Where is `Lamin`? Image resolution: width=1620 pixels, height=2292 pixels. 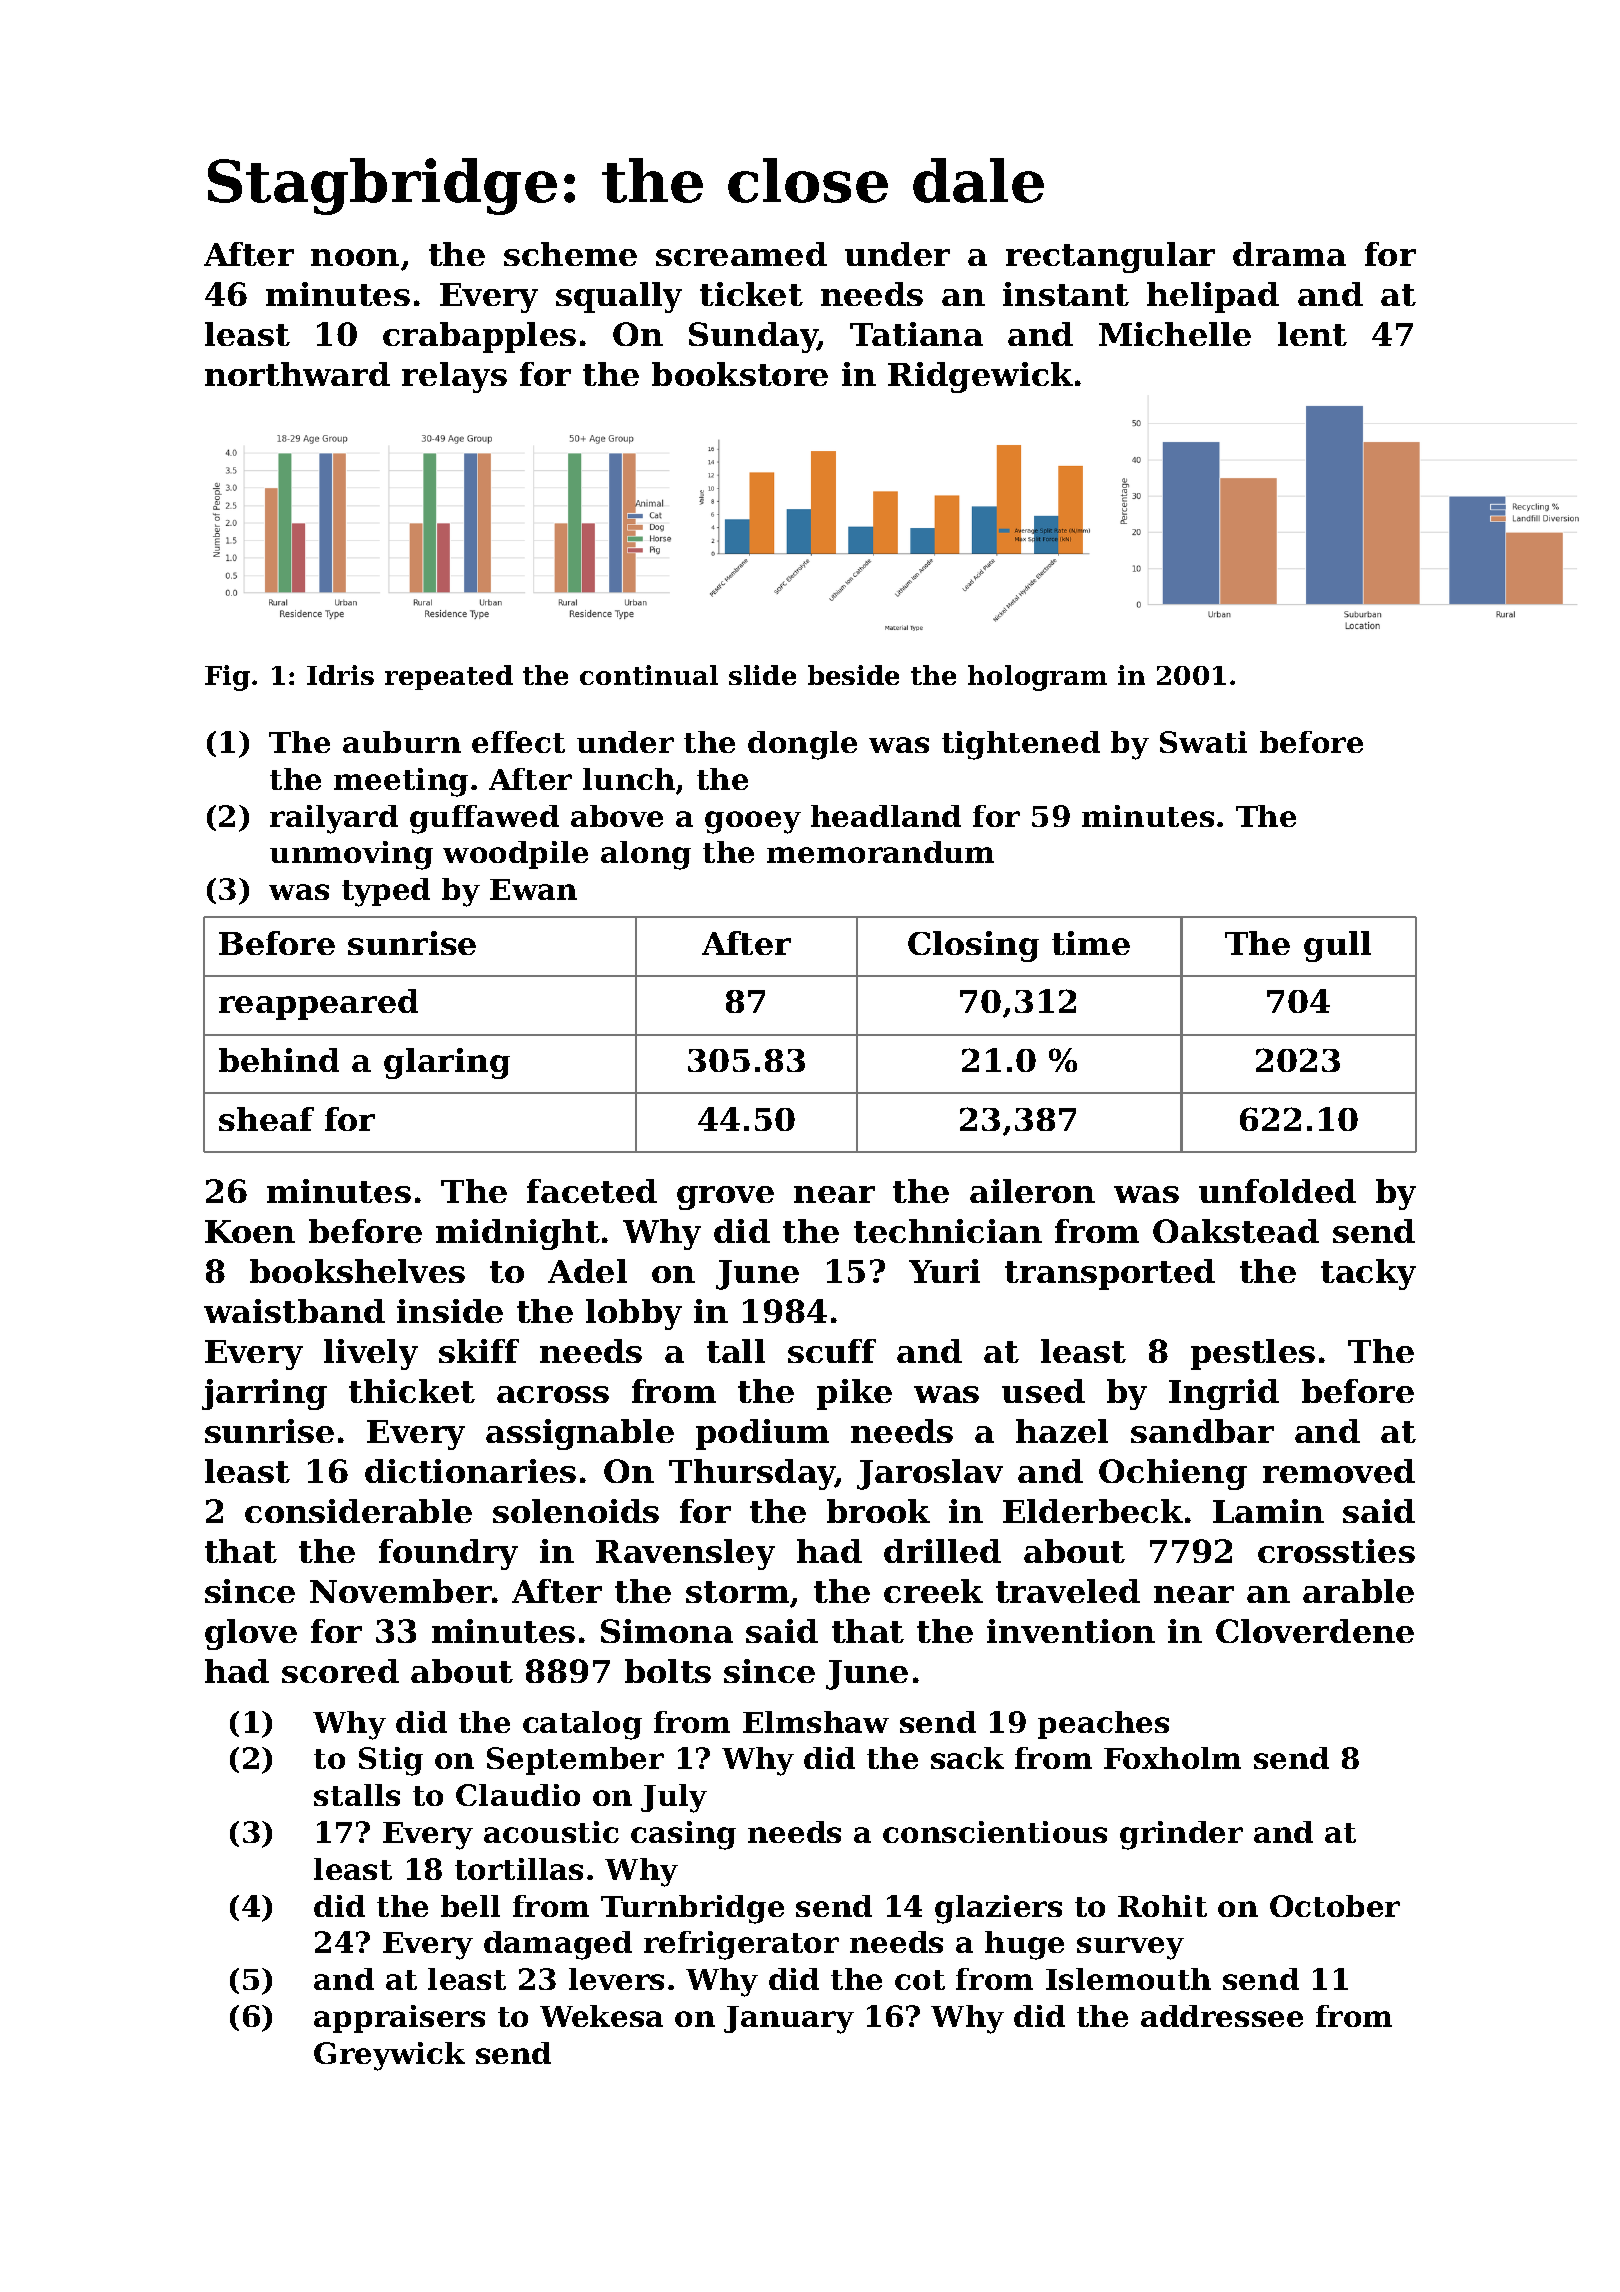 Lamin is located at coordinates (1268, 1511).
